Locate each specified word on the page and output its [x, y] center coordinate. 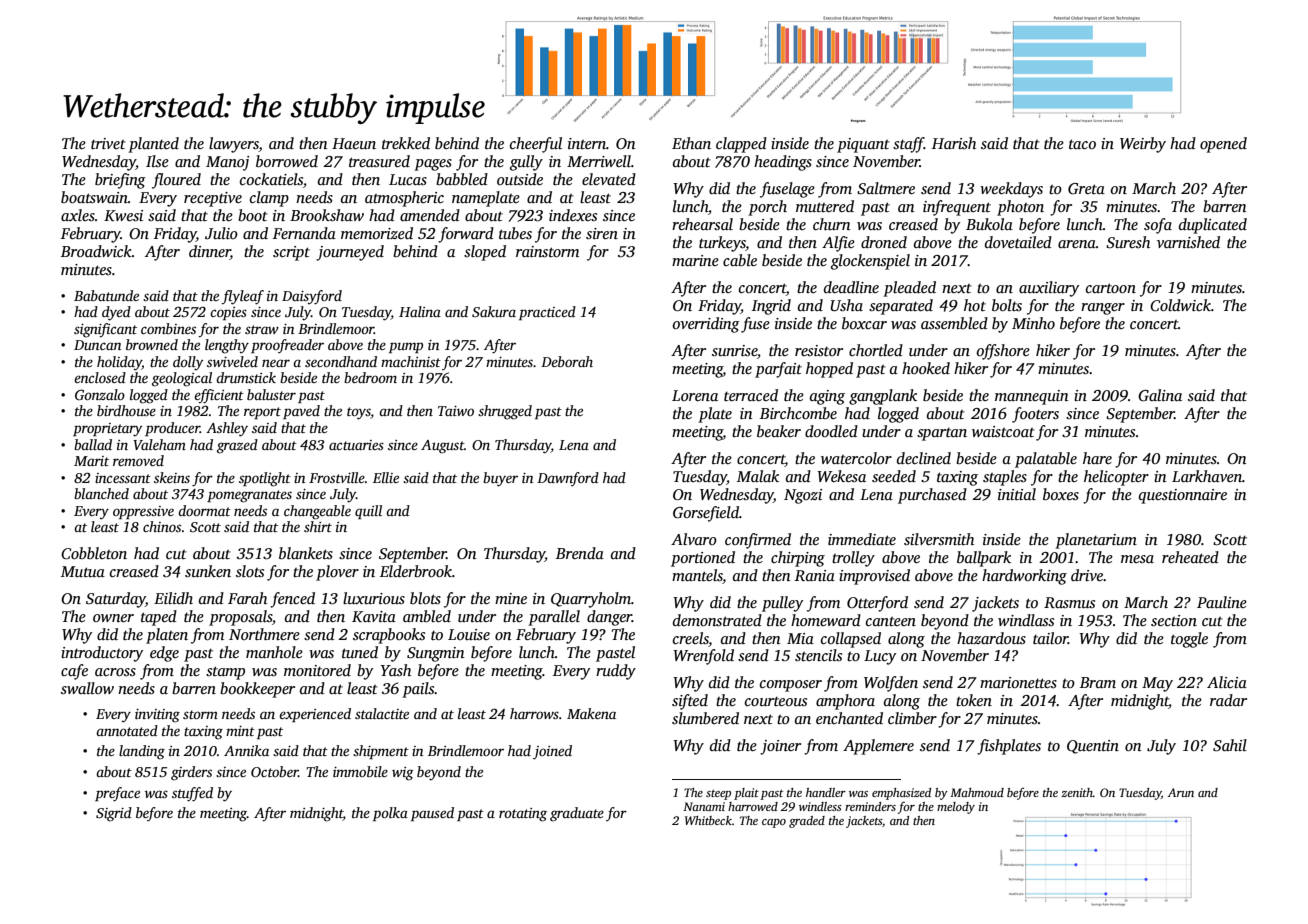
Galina [1160, 395]
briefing [120, 181]
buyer [500, 479]
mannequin [1032, 397]
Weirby [1143, 145]
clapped [741, 145]
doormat [204, 510]
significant [105, 330]
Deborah [567, 361]
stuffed [192, 794]
